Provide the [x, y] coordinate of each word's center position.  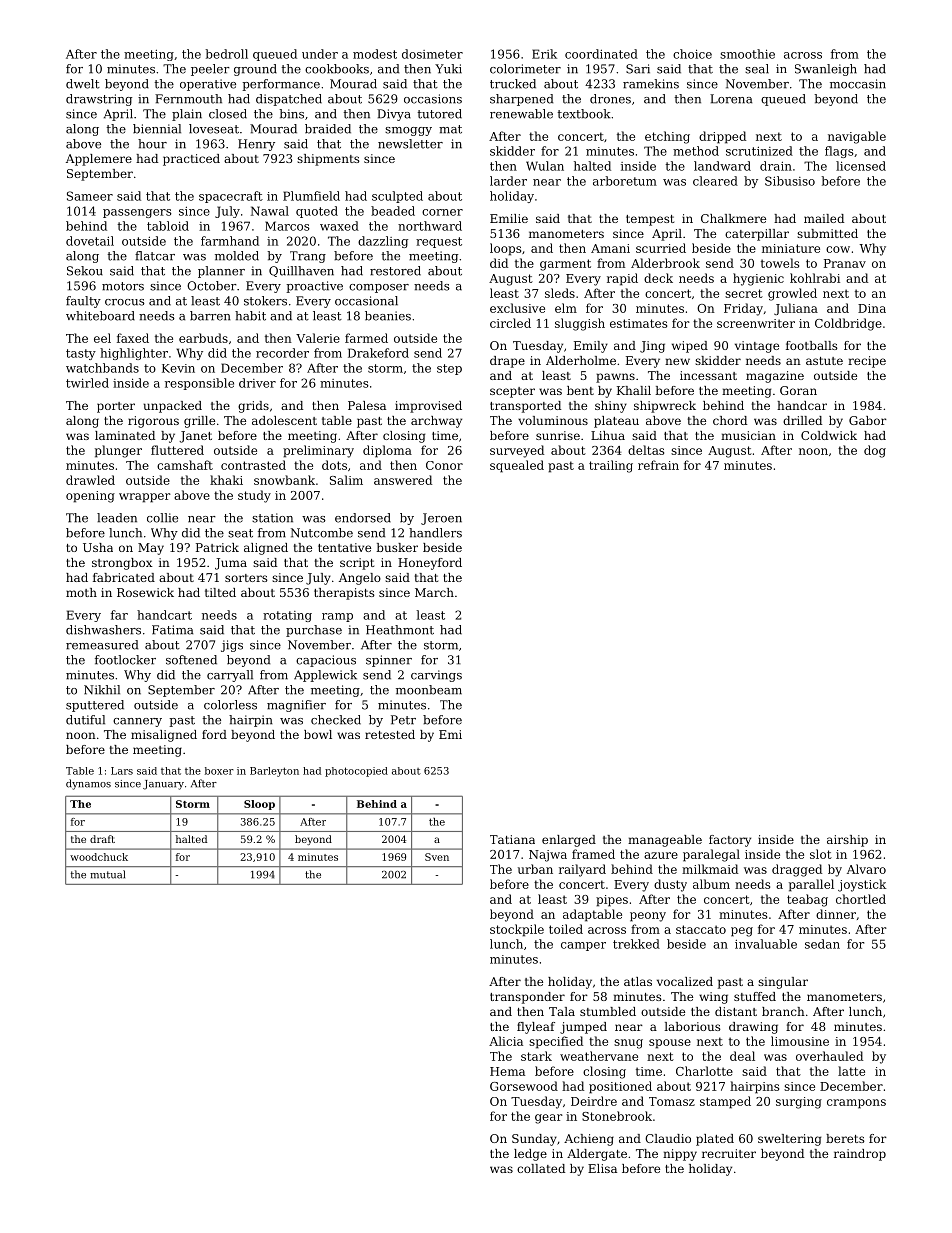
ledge [530, 1155]
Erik [544, 54]
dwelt [83, 84]
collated [541, 1168]
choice [692, 54]
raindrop [860, 1155]
